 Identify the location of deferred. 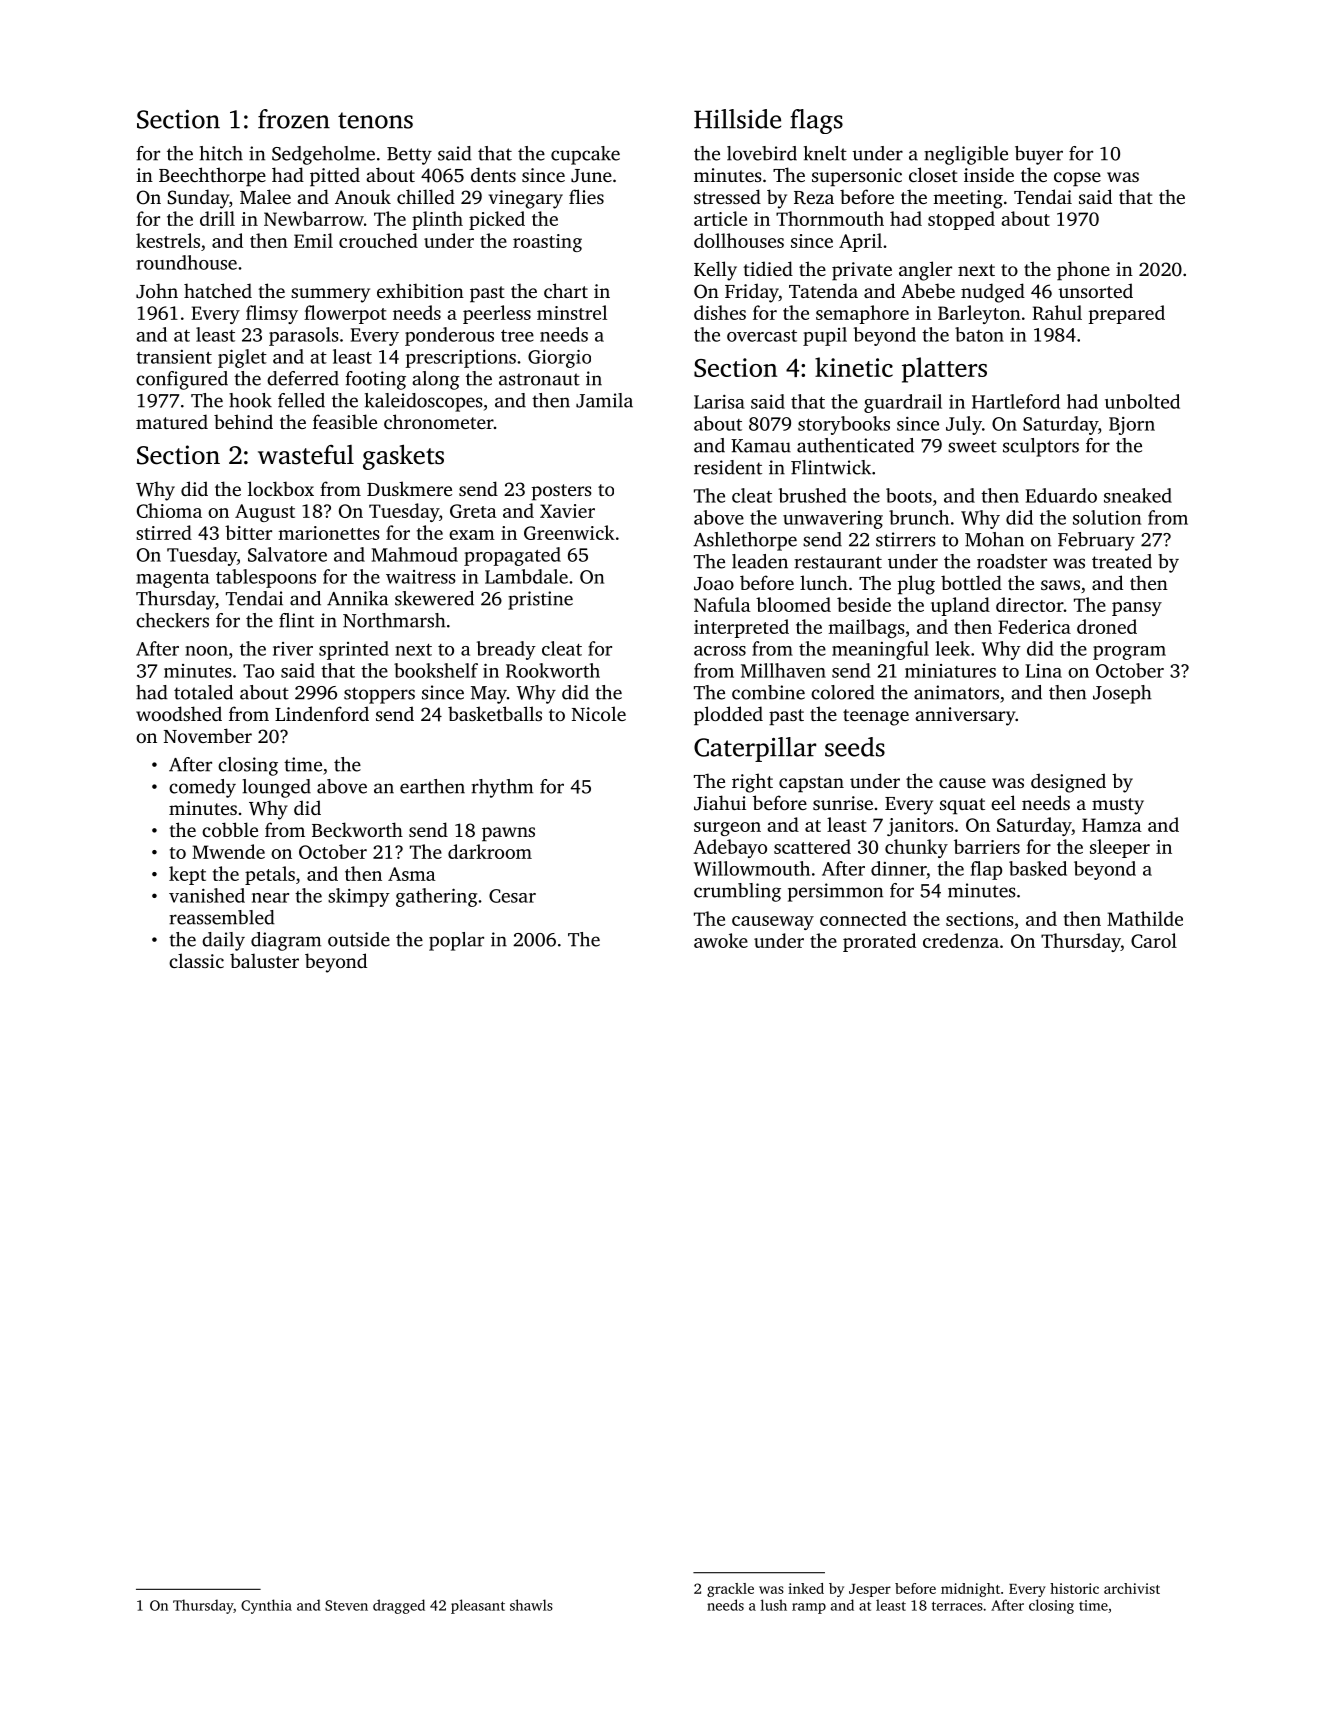
(303, 378).
